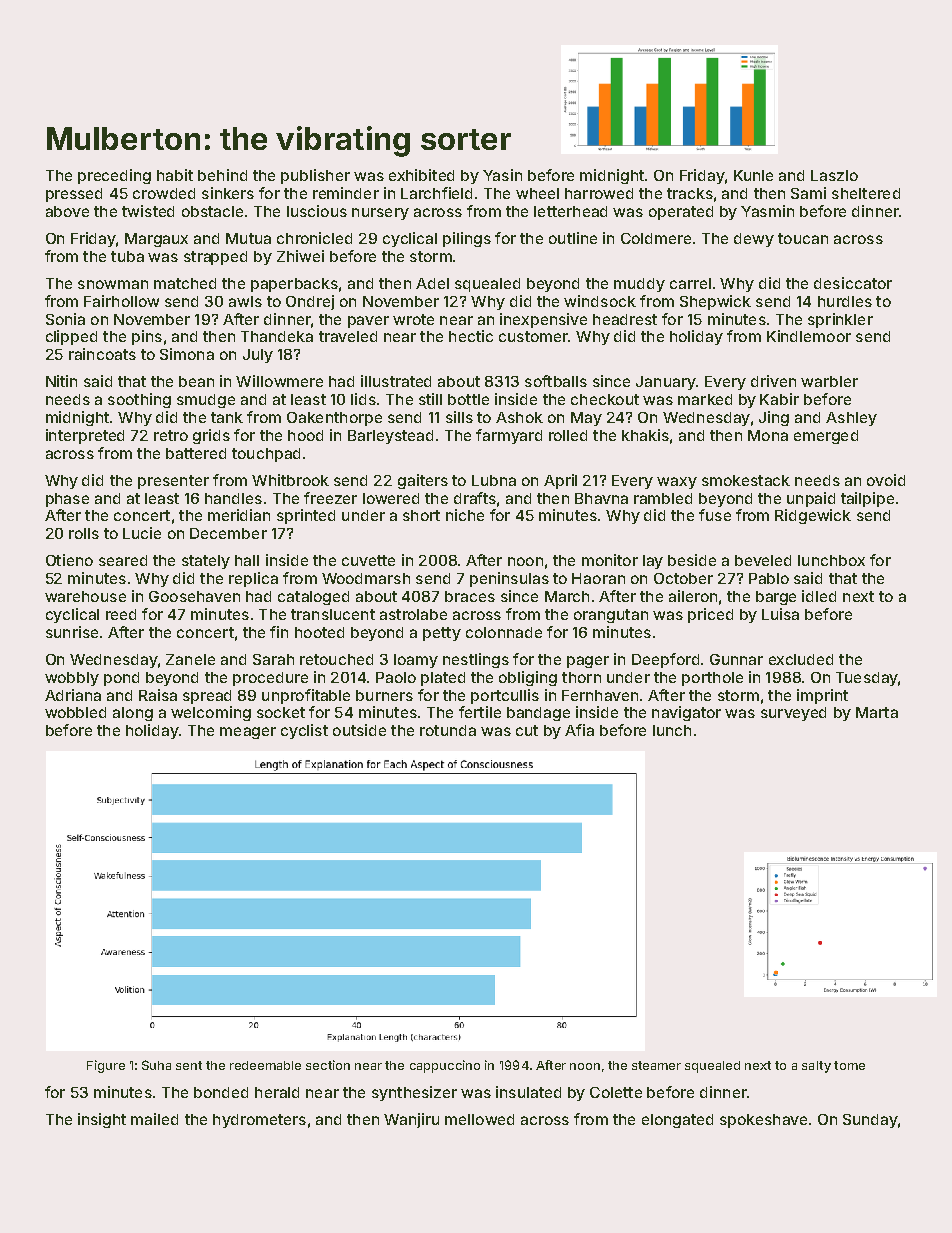 Image resolution: width=952 pixels, height=1233 pixels. I want to click on Yasin, so click(502, 175).
